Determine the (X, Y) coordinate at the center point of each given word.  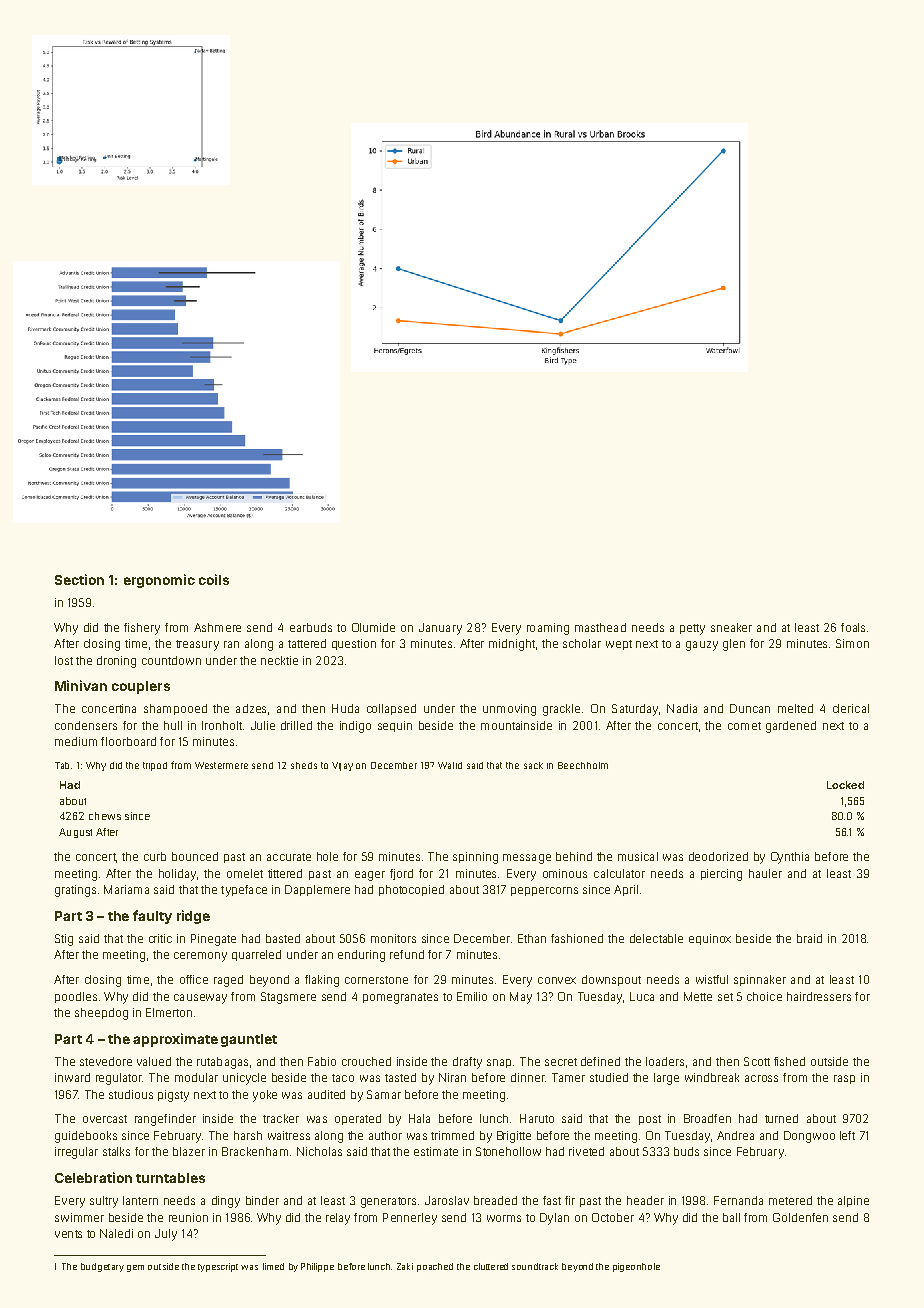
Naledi (116, 1233)
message (527, 859)
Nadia (682, 708)
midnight (512, 645)
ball (731, 1217)
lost (64, 660)
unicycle (244, 1079)
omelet (245, 873)
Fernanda (738, 1200)
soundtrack (535, 1266)
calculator (619, 873)
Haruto (537, 1118)
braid (809, 938)
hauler (765, 873)
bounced (195, 856)
